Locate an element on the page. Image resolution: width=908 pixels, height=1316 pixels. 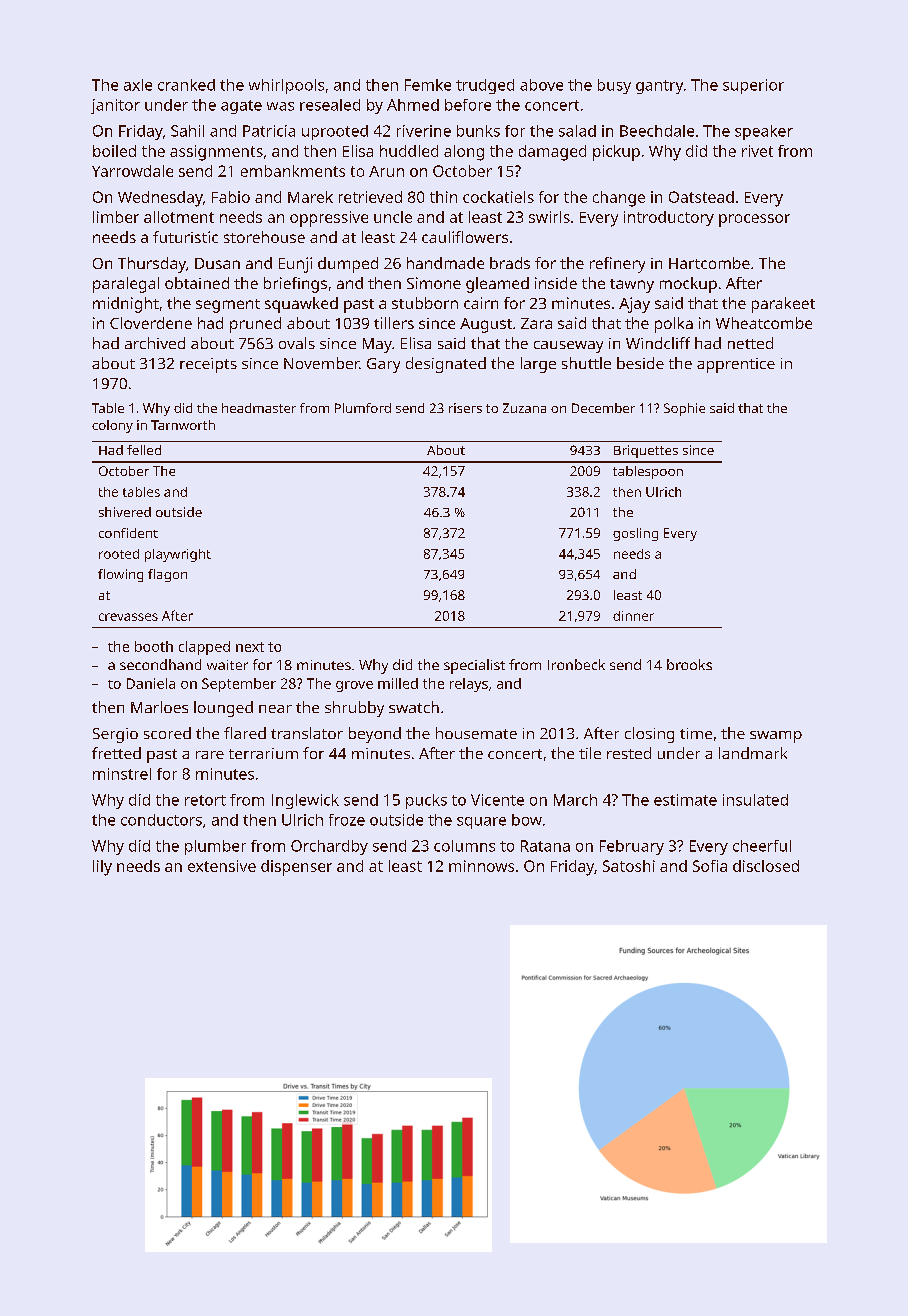
lily is located at coordinates (102, 868).
